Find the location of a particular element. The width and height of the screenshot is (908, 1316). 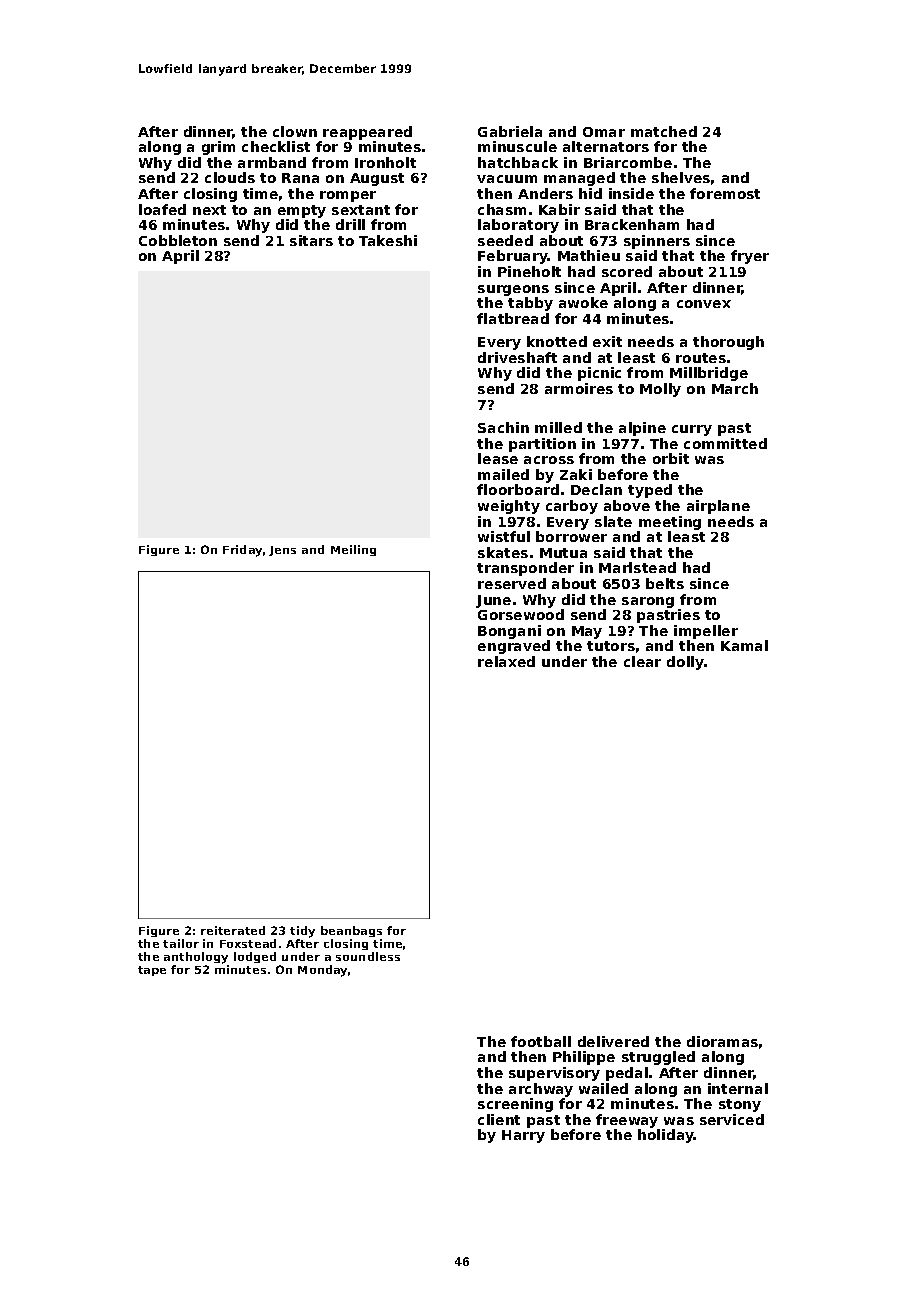

thorough is located at coordinates (728, 343).
